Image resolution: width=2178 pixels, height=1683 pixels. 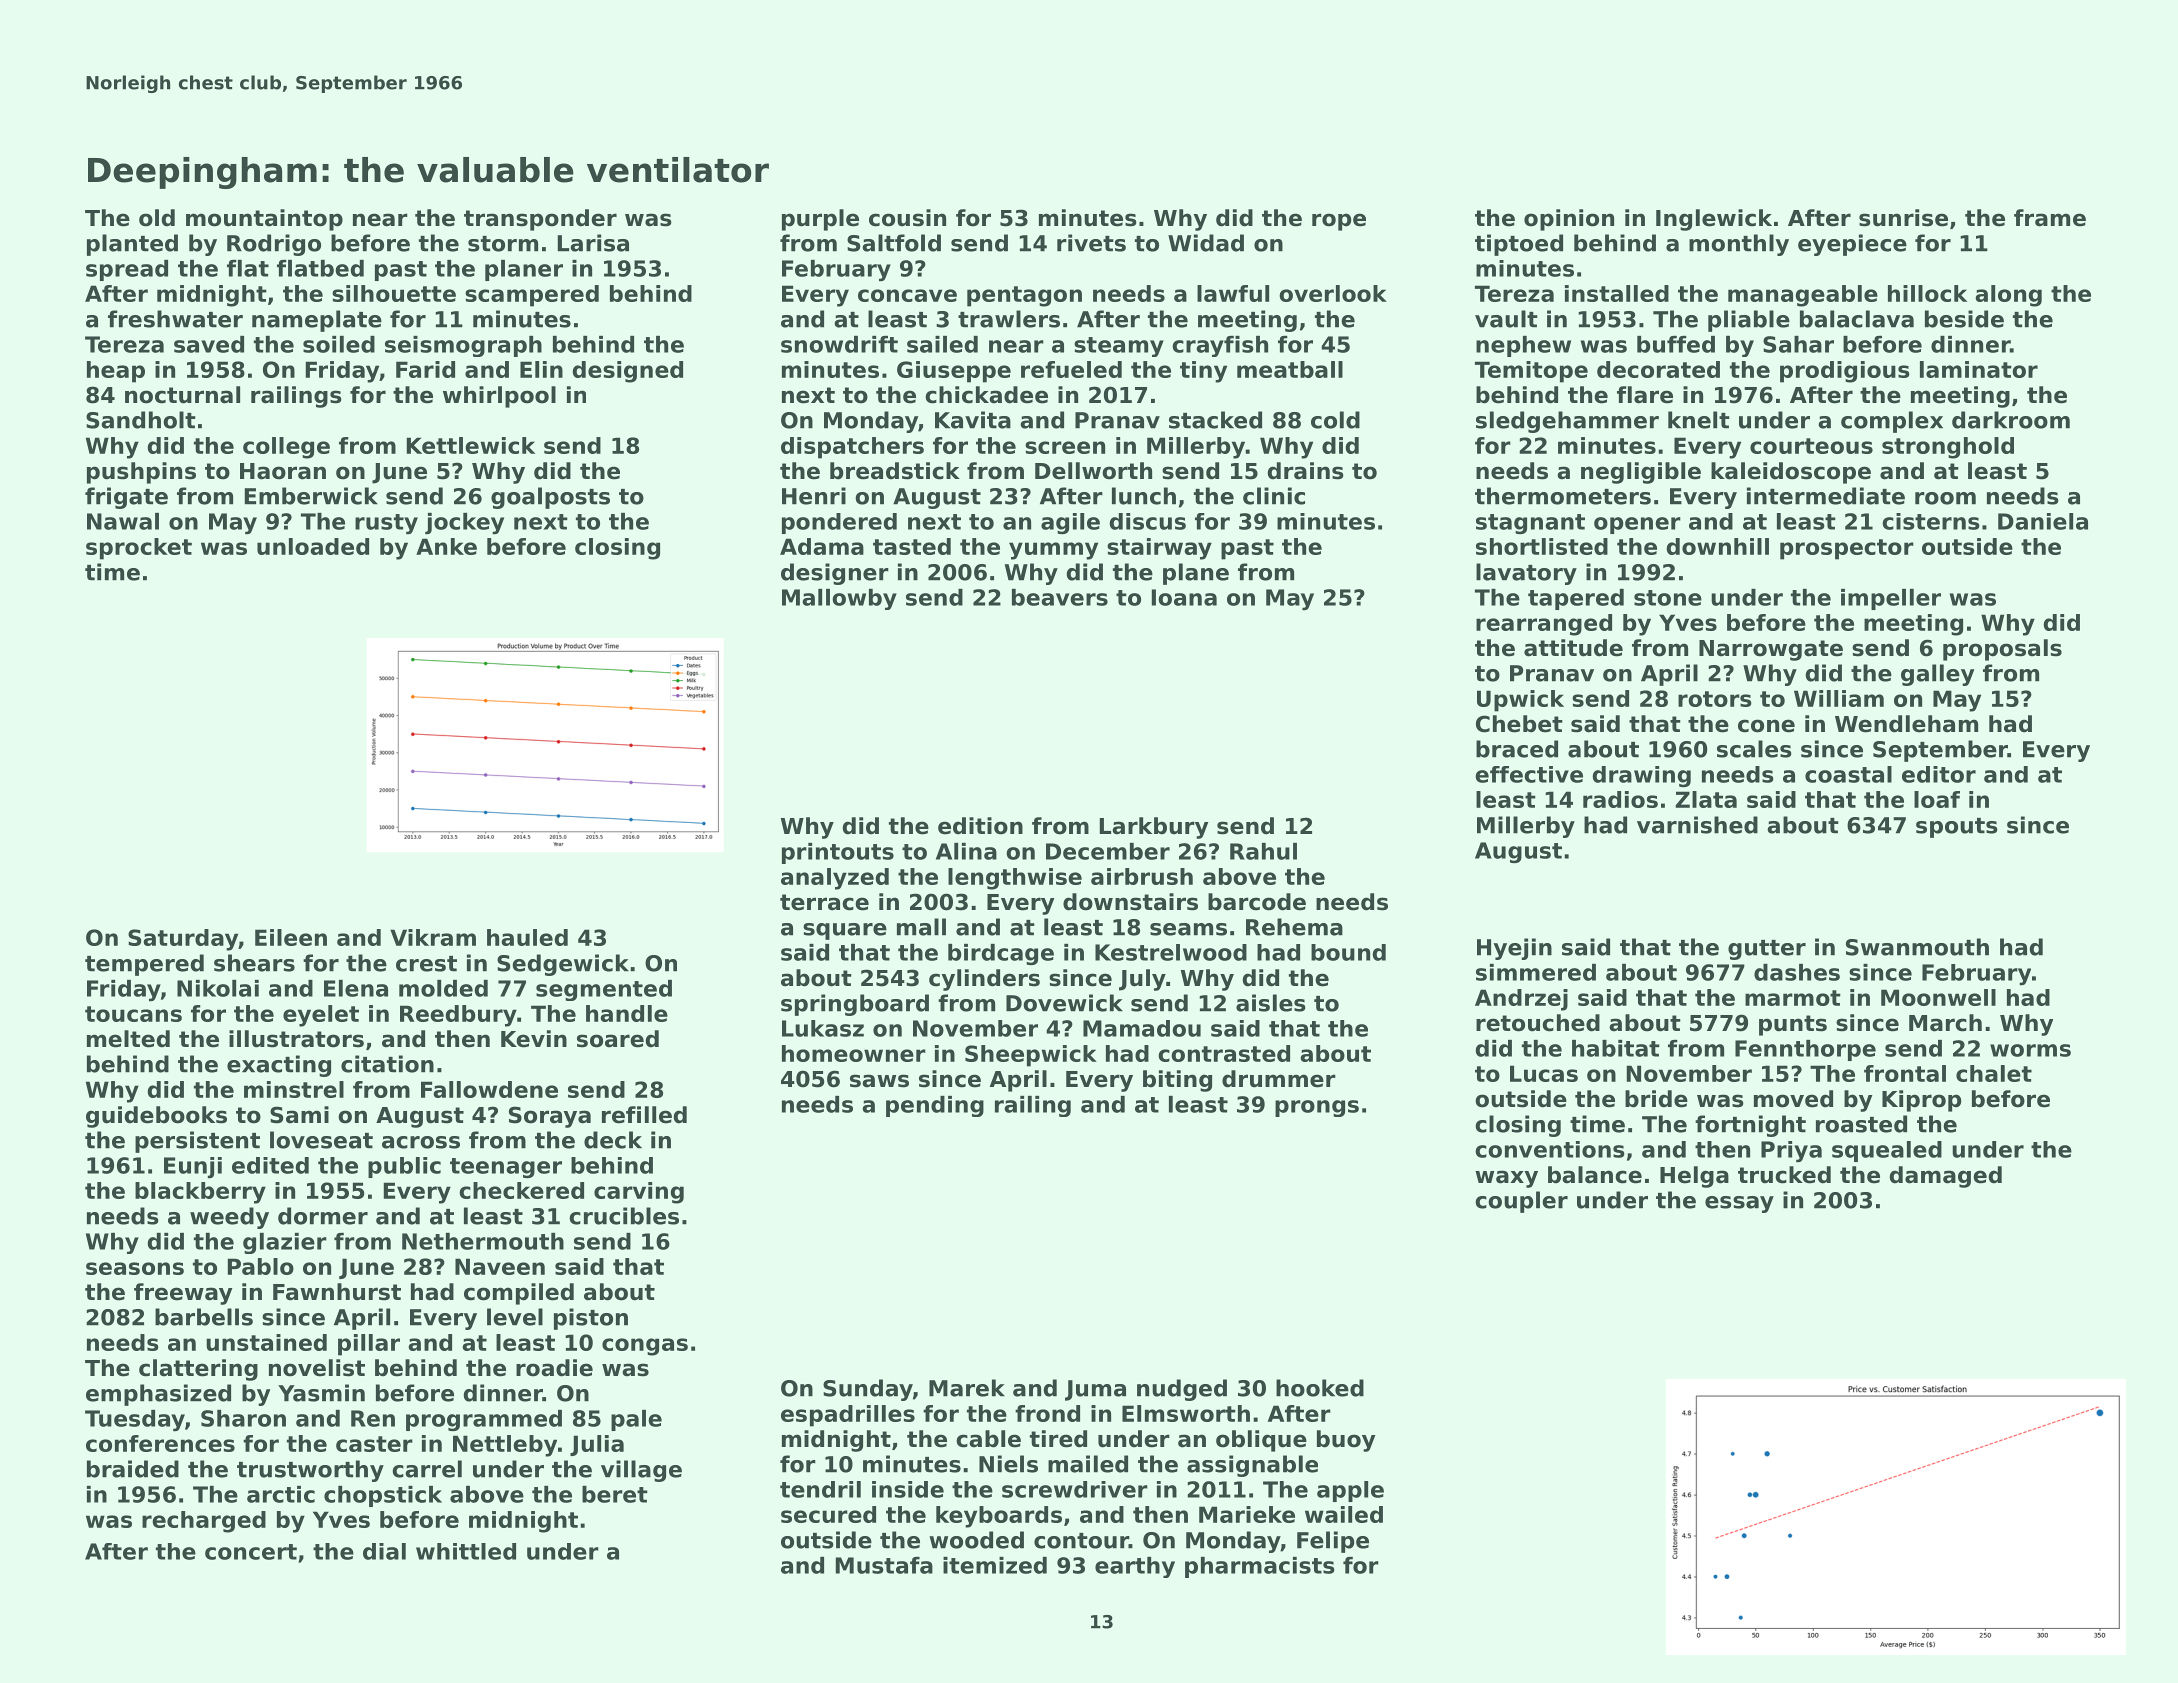 What do you see at coordinates (1718, 546) in the screenshot?
I see `downhill` at bounding box center [1718, 546].
